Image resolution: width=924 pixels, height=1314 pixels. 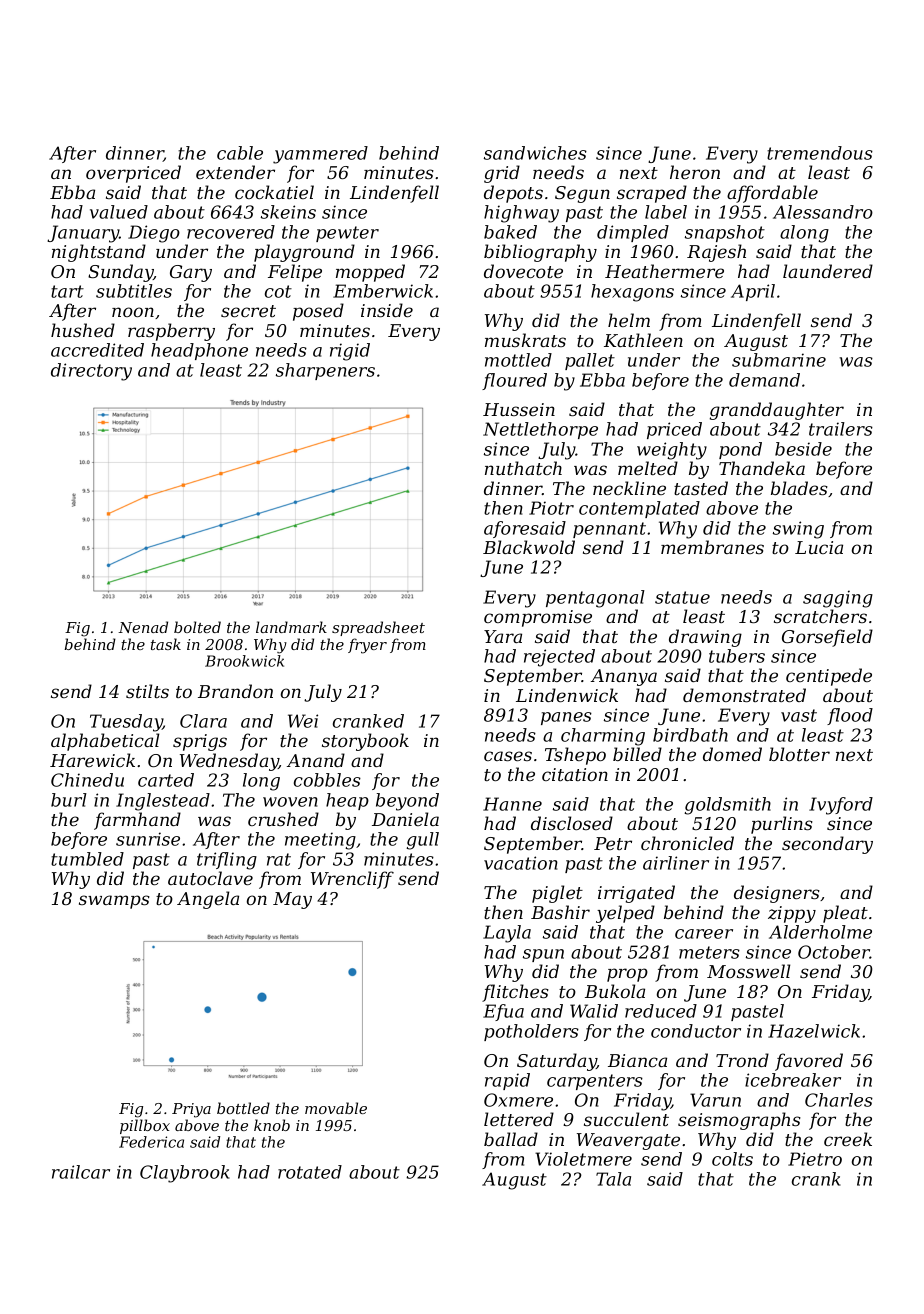 What do you see at coordinates (69, 800) in the screenshot?
I see `burl` at bounding box center [69, 800].
